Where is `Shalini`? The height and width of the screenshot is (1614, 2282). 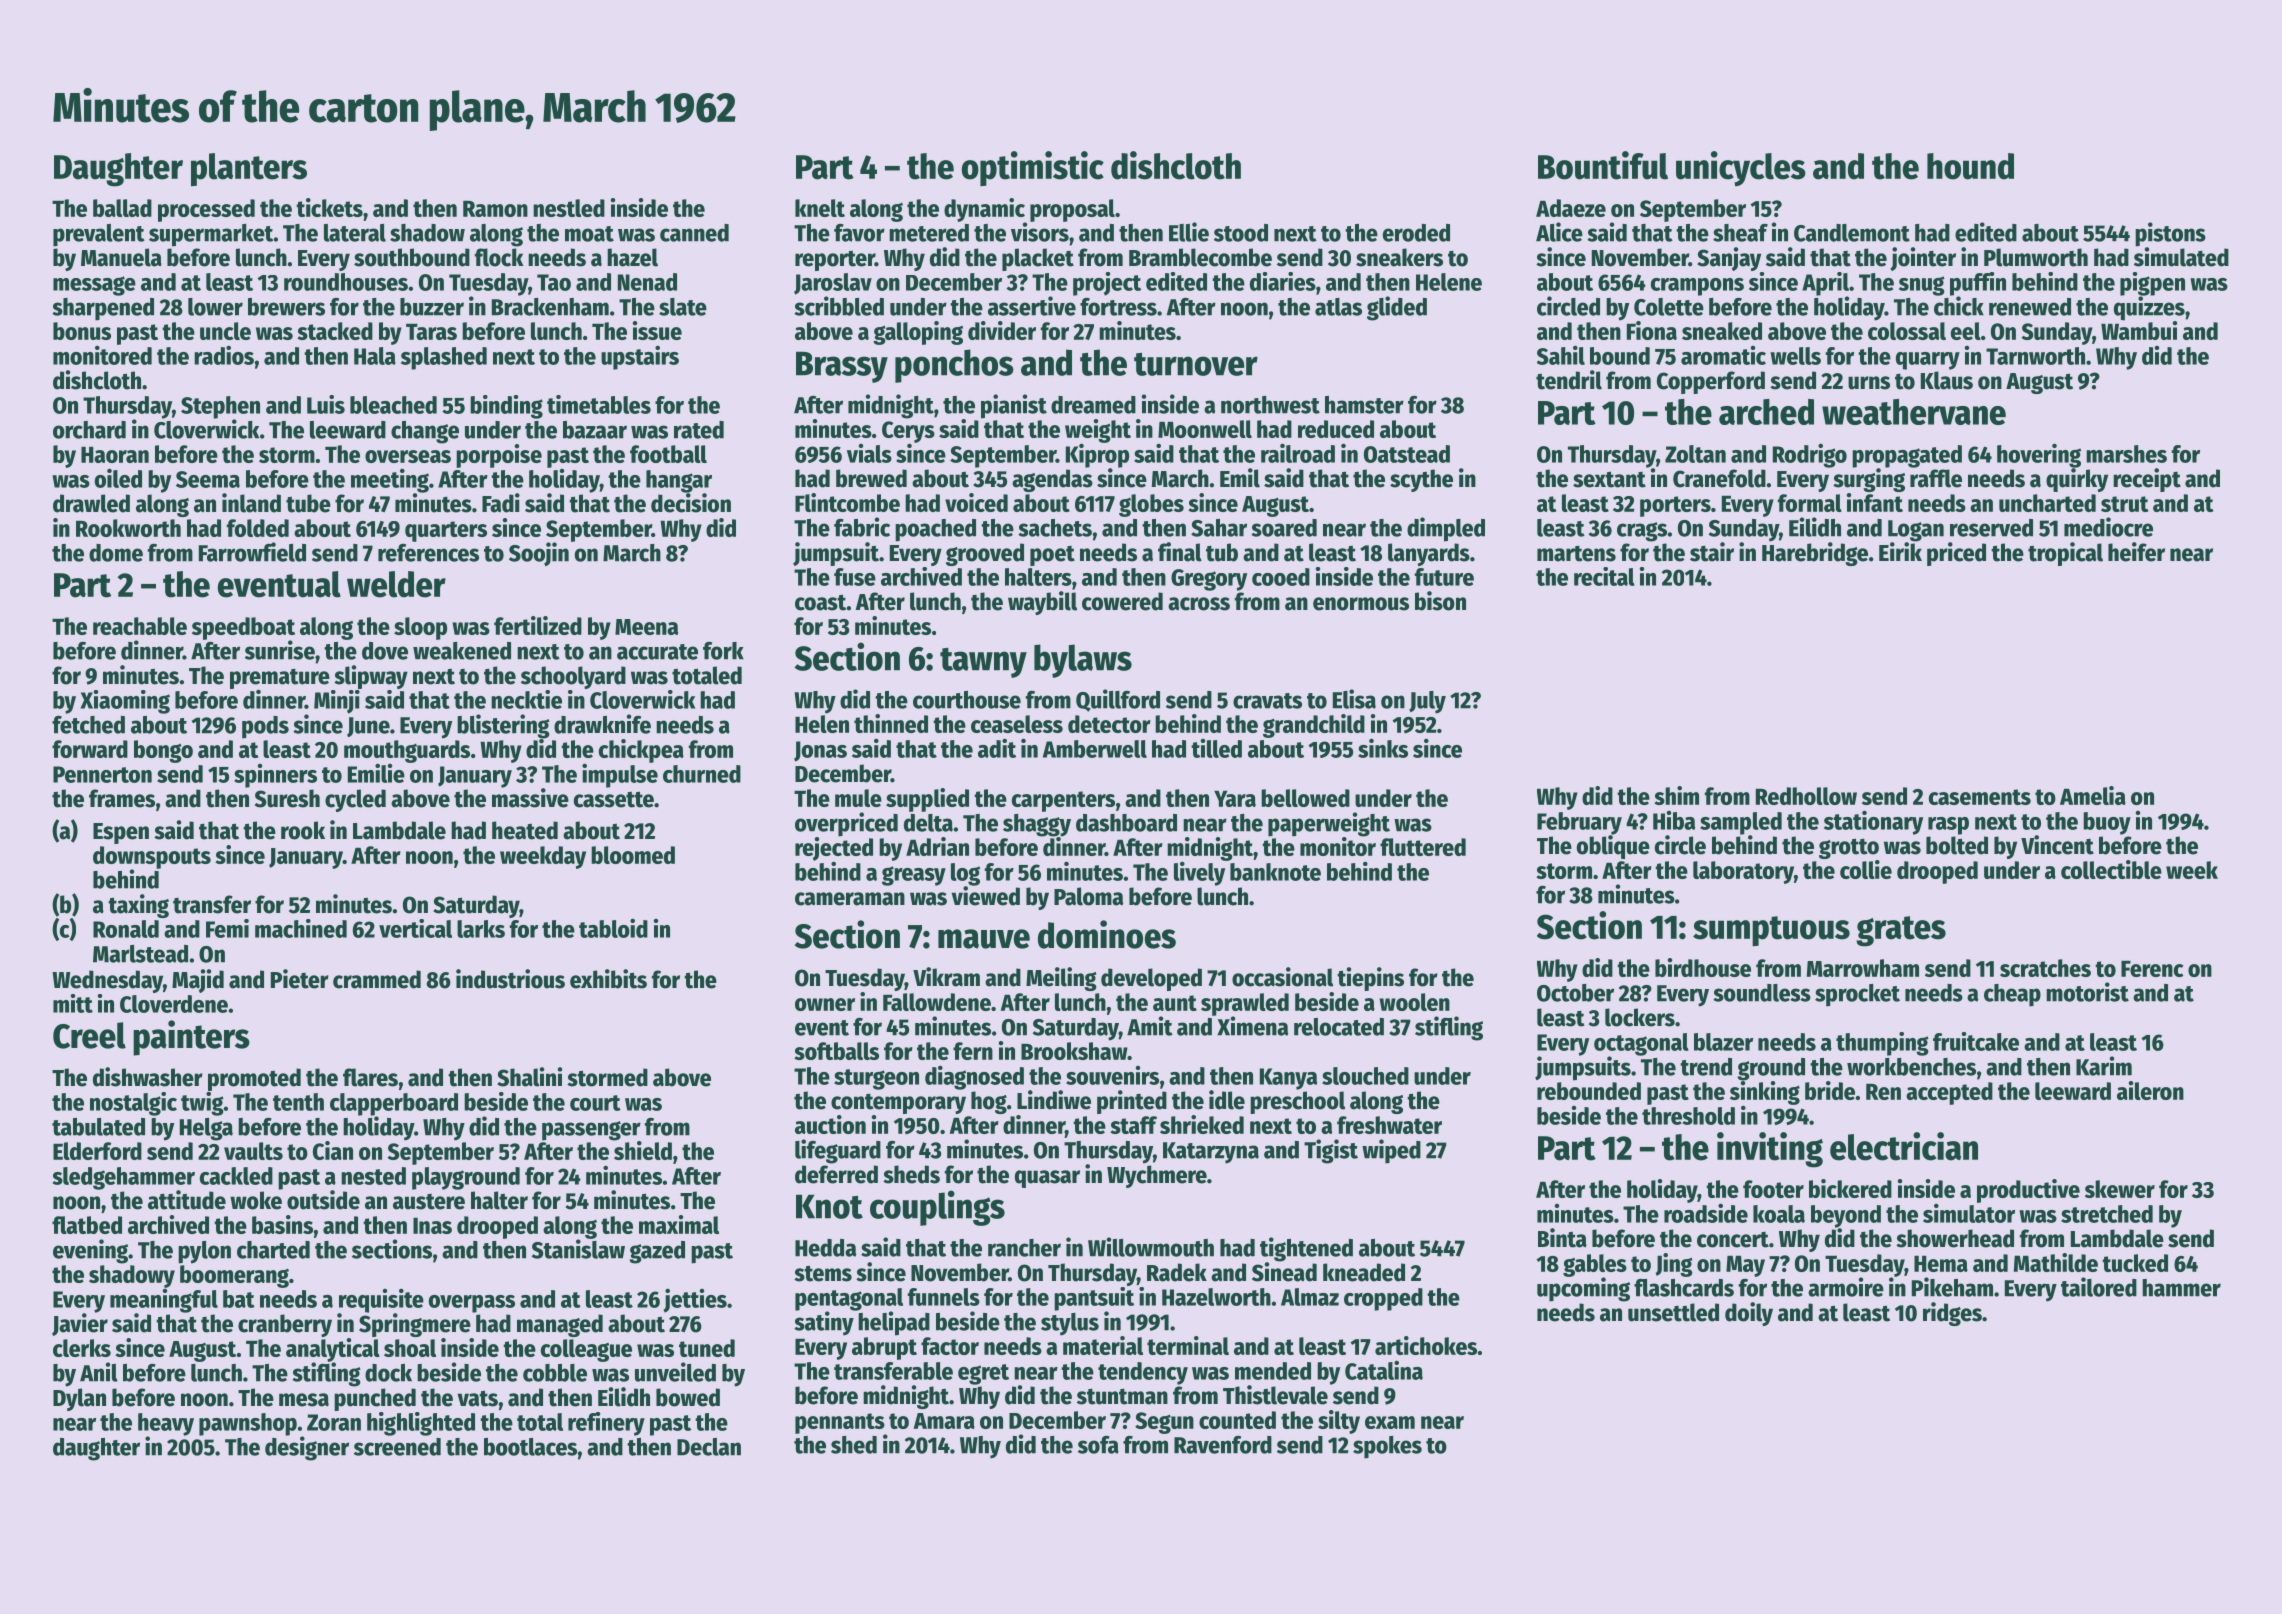 Shalini is located at coordinates (529, 1077).
